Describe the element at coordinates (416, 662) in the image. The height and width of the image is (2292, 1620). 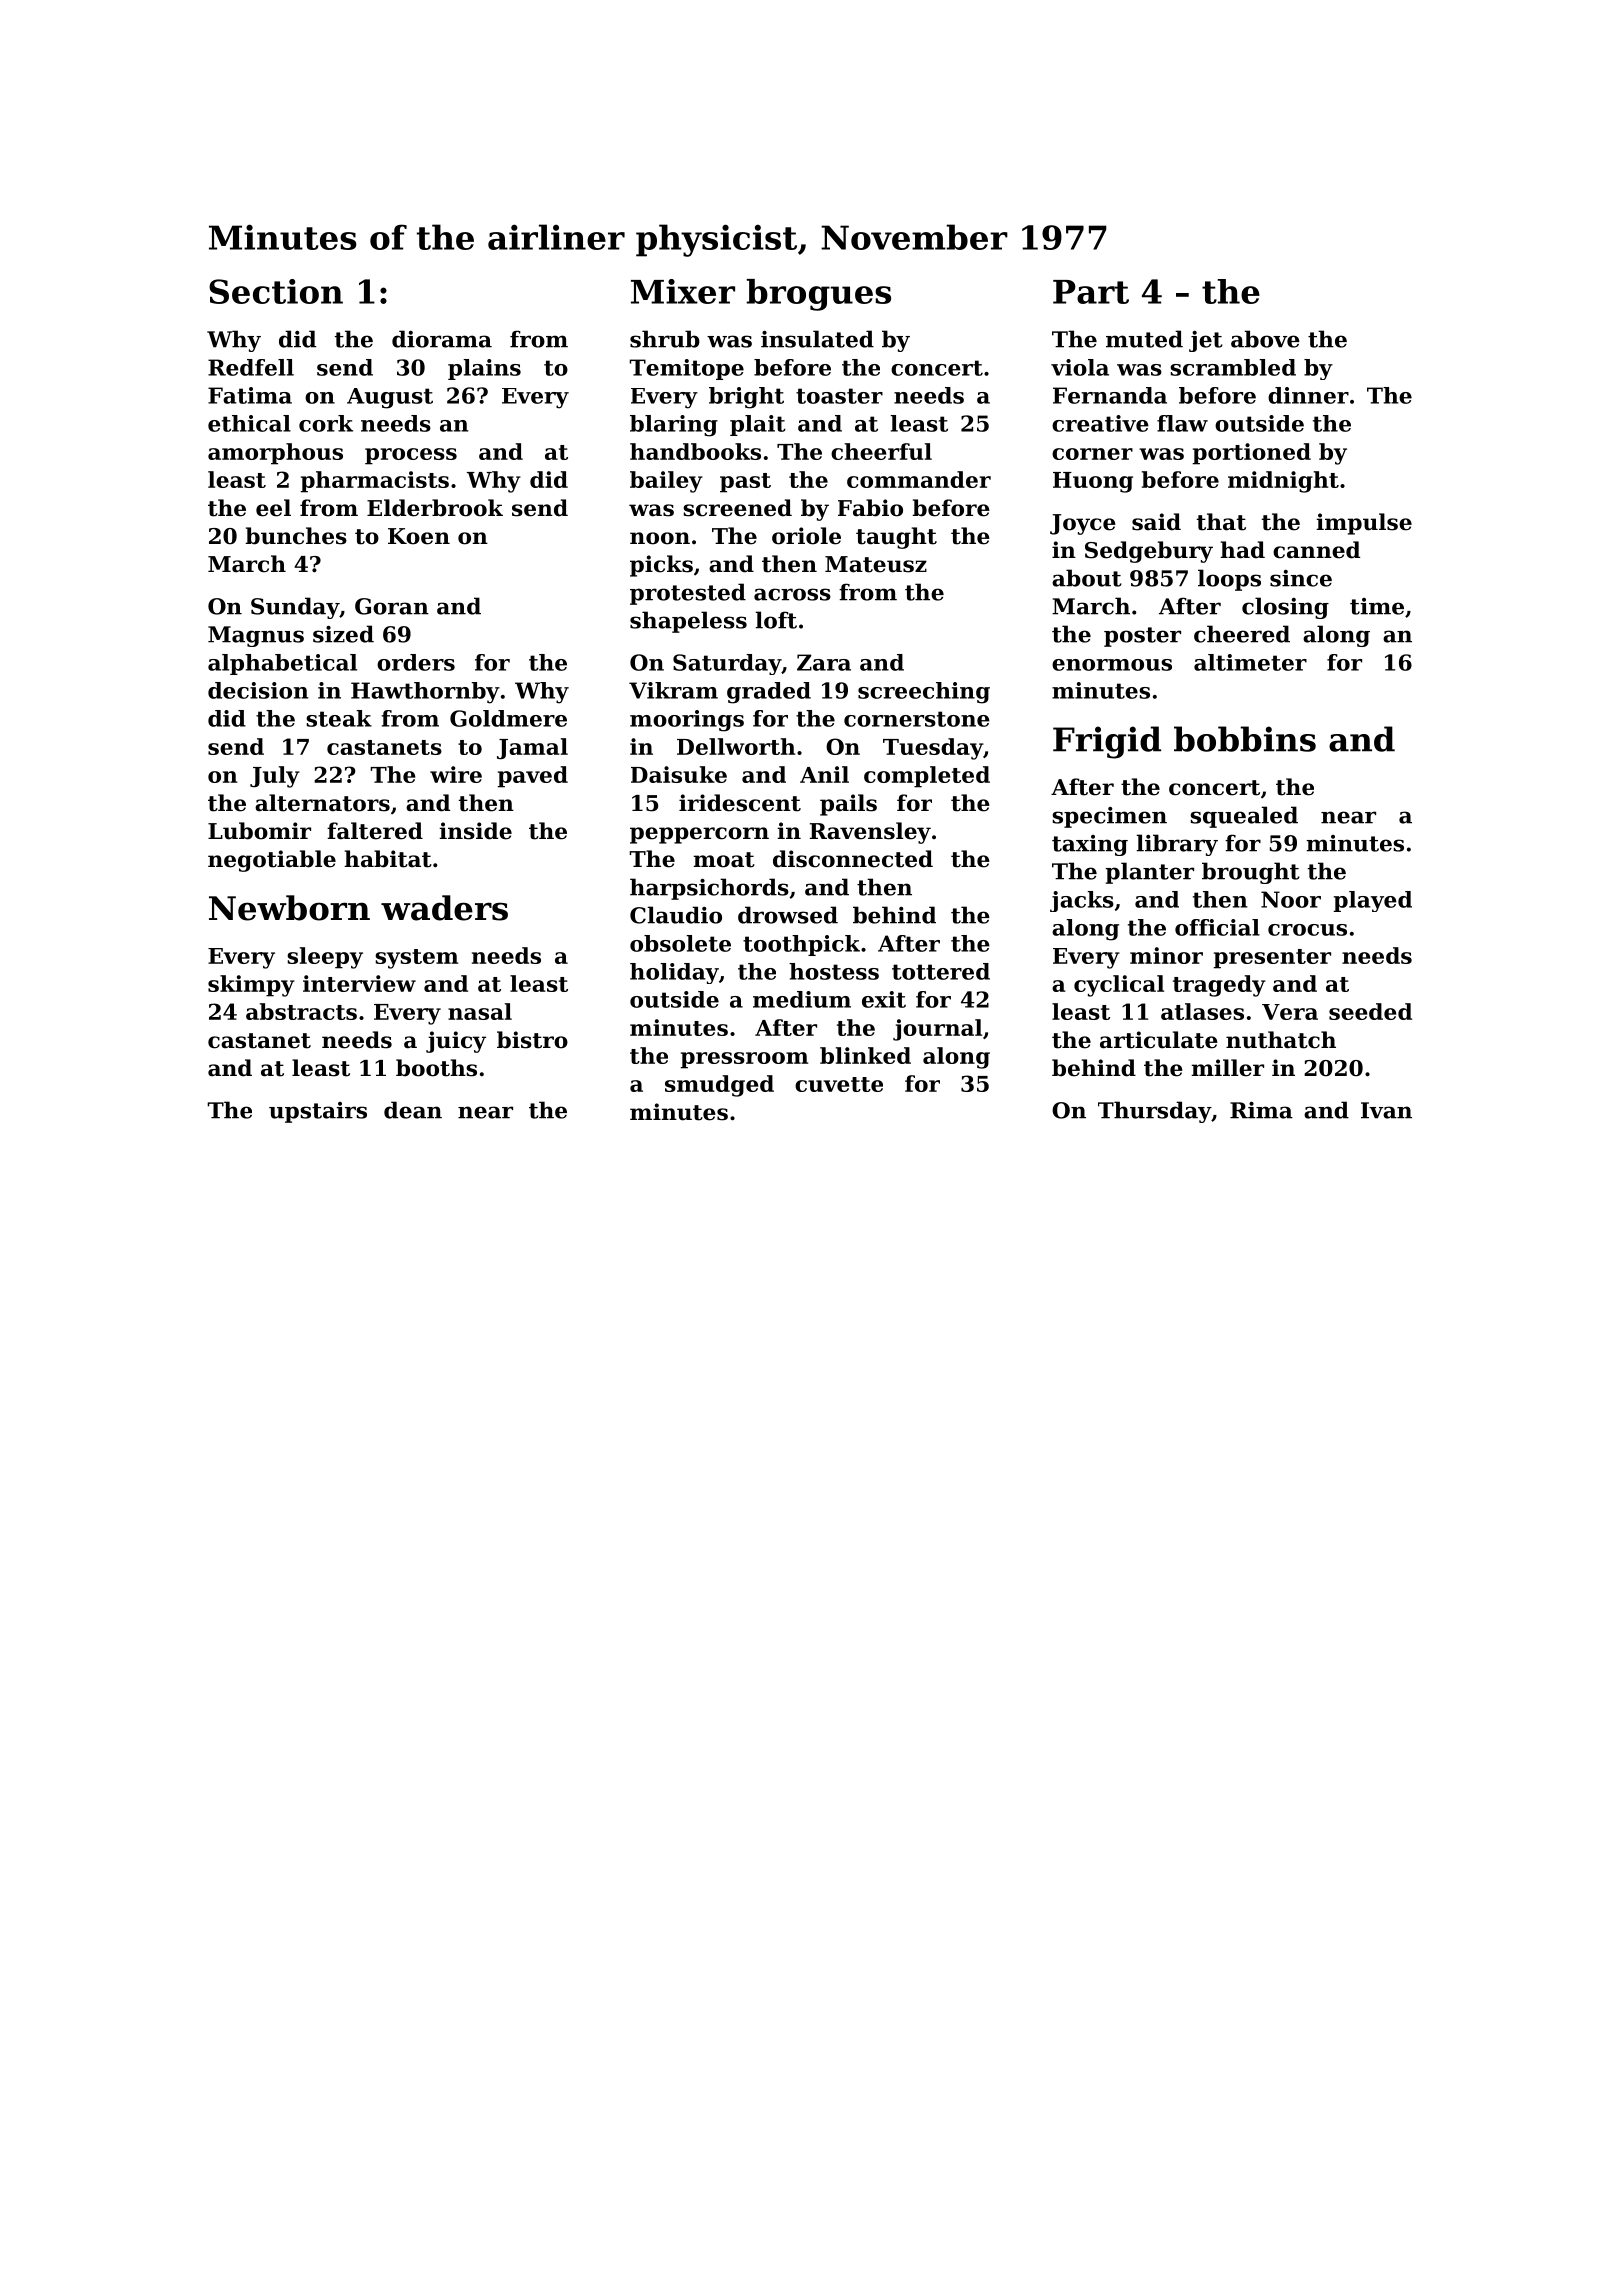
I see `orders` at that location.
